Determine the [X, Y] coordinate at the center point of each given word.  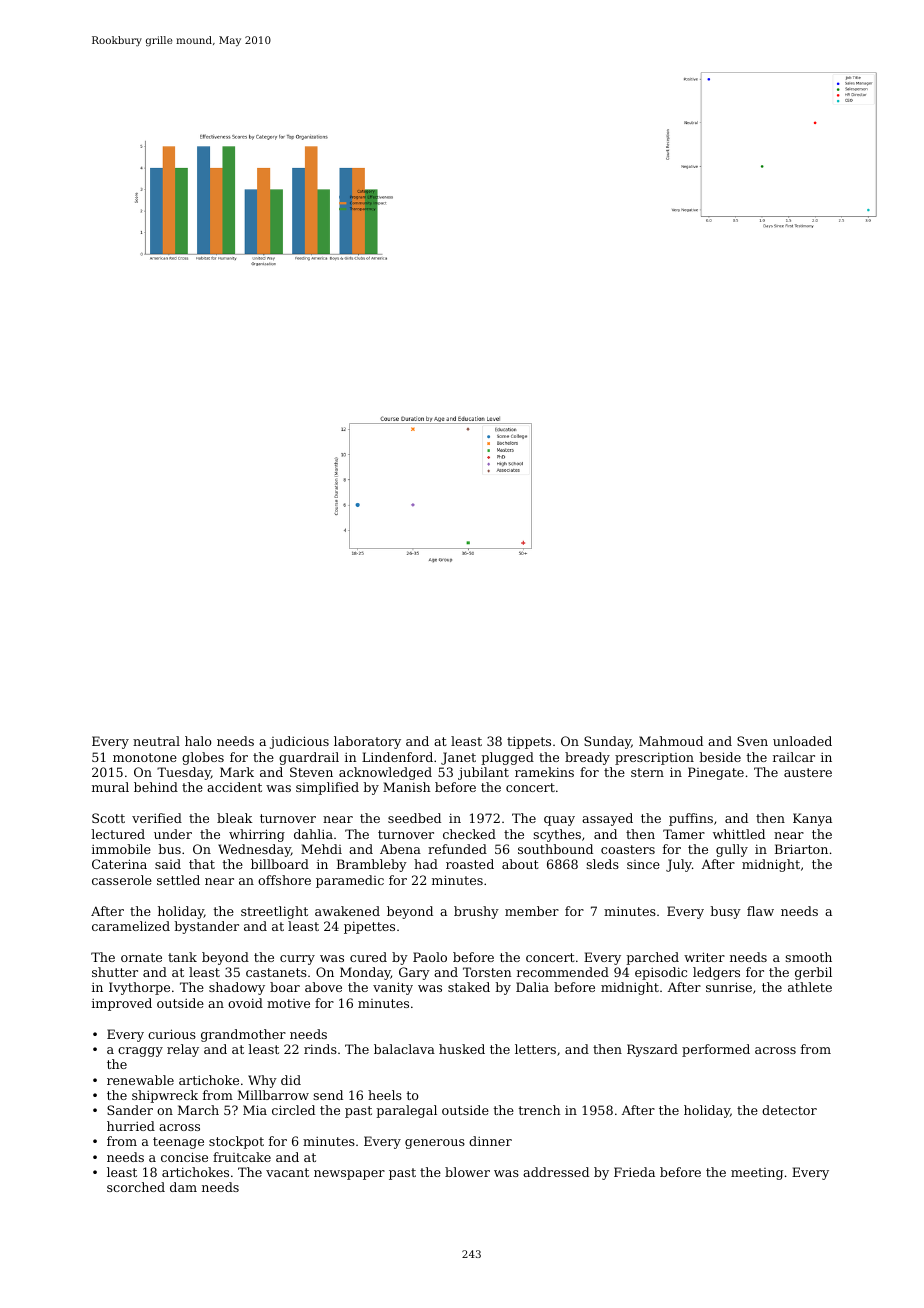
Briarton [801, 849]
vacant [287, 1172]
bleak [234, 818]
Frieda [634, 1172]
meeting [757, 1174]
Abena [400, 849]
